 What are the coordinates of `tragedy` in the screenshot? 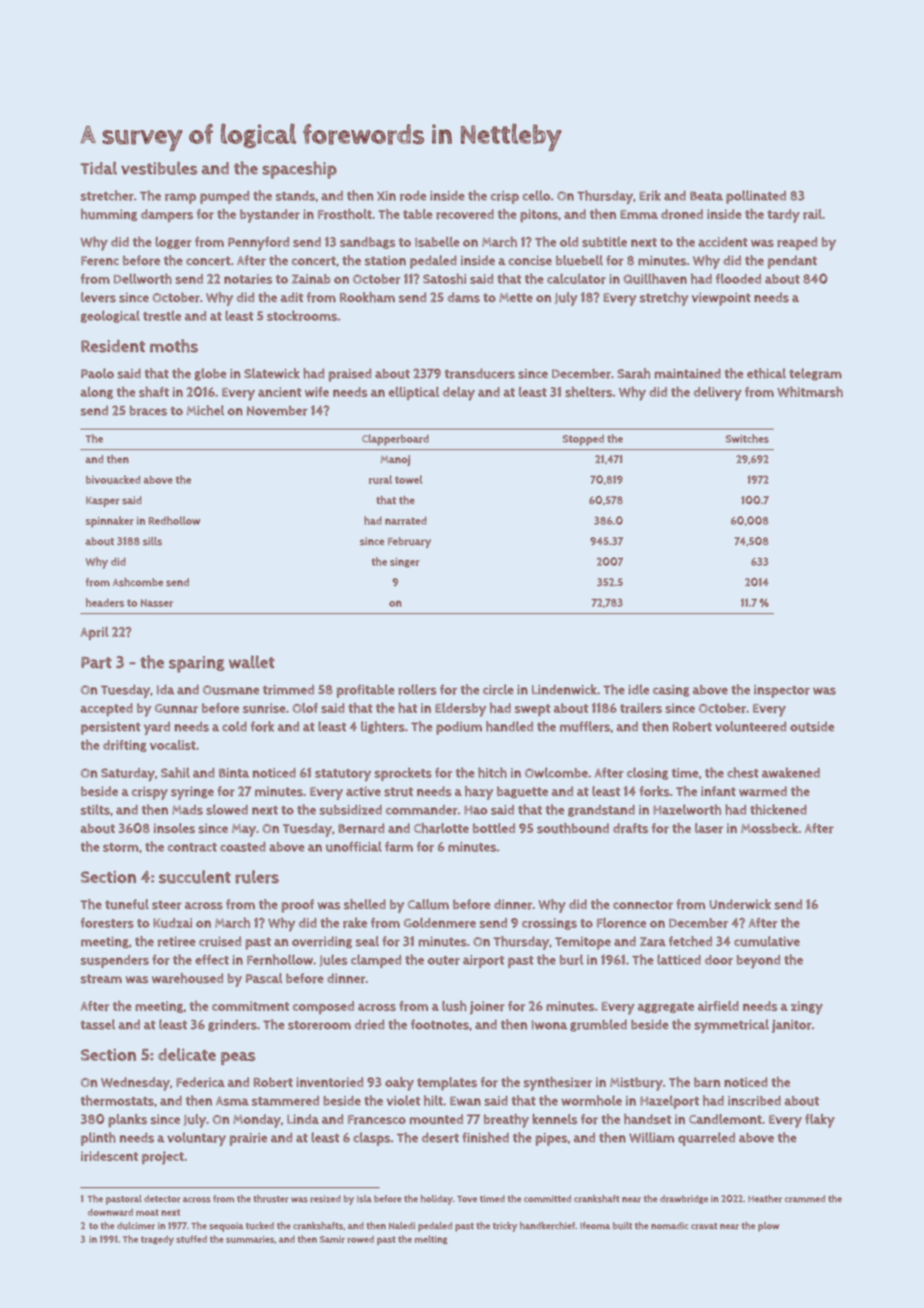 It's located at (157, 1241).
